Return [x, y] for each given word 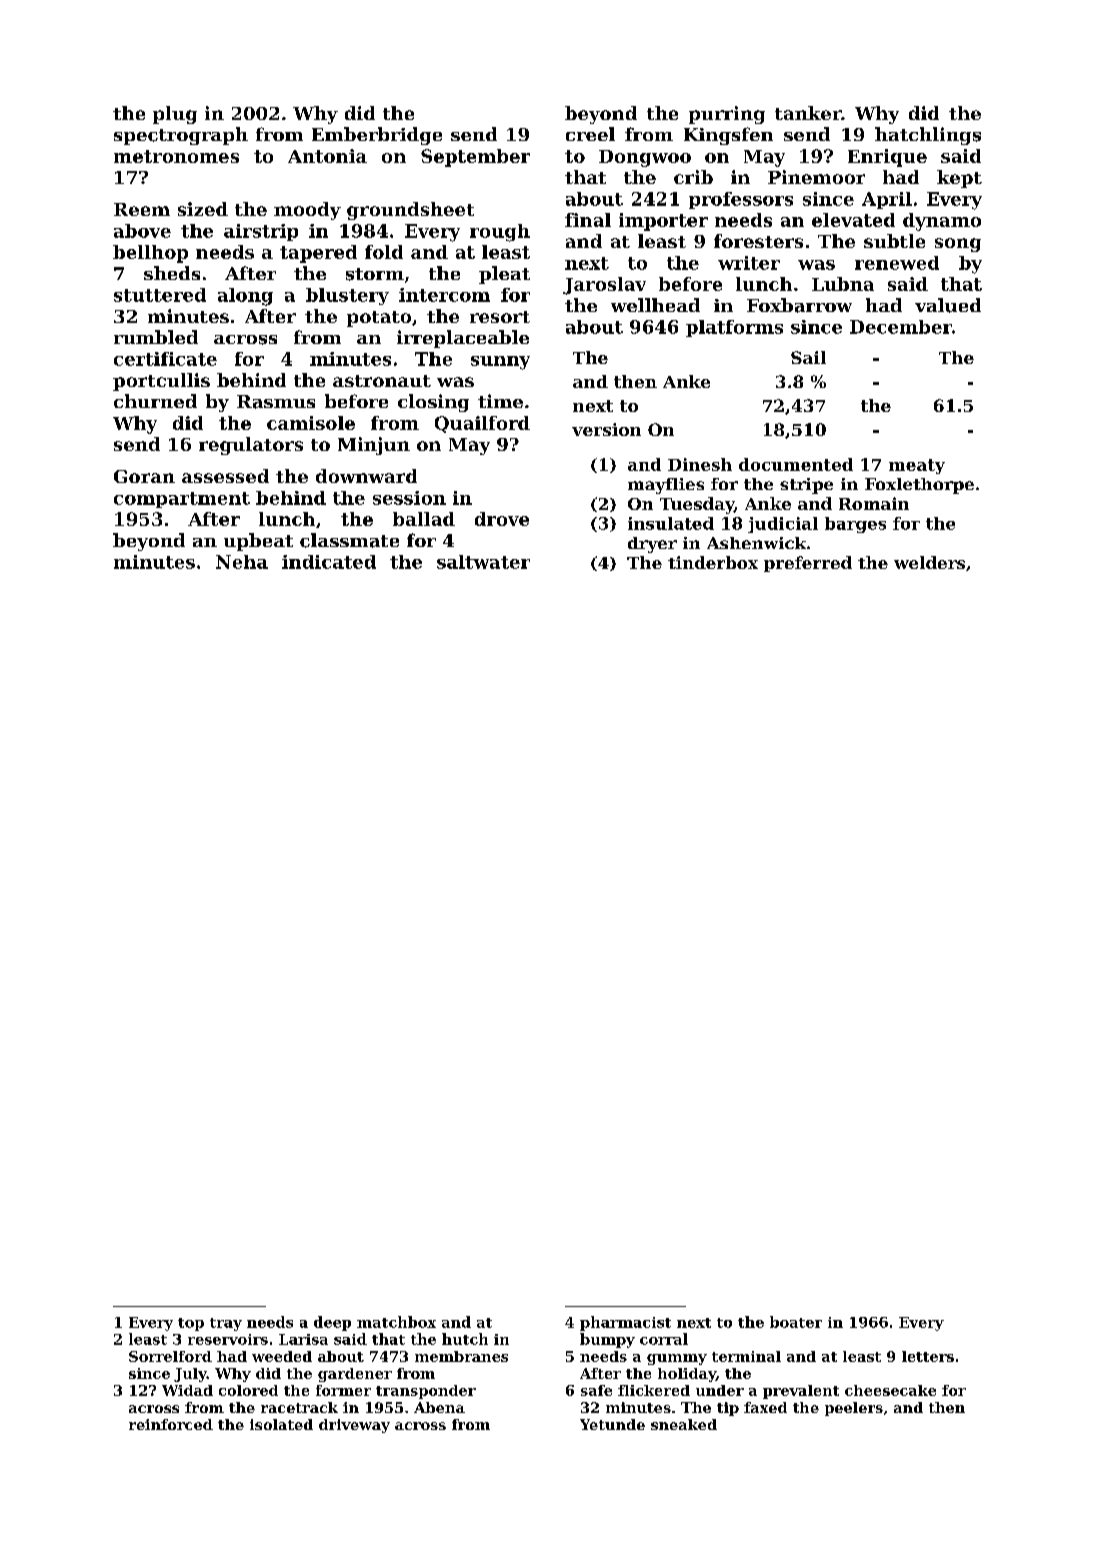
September [475, 158]
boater [796, 1322]
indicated [329, 562]
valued [948, 305]
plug [175, 115]
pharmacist [625, 1323]
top [191, 1324]
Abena [439, 1407]
